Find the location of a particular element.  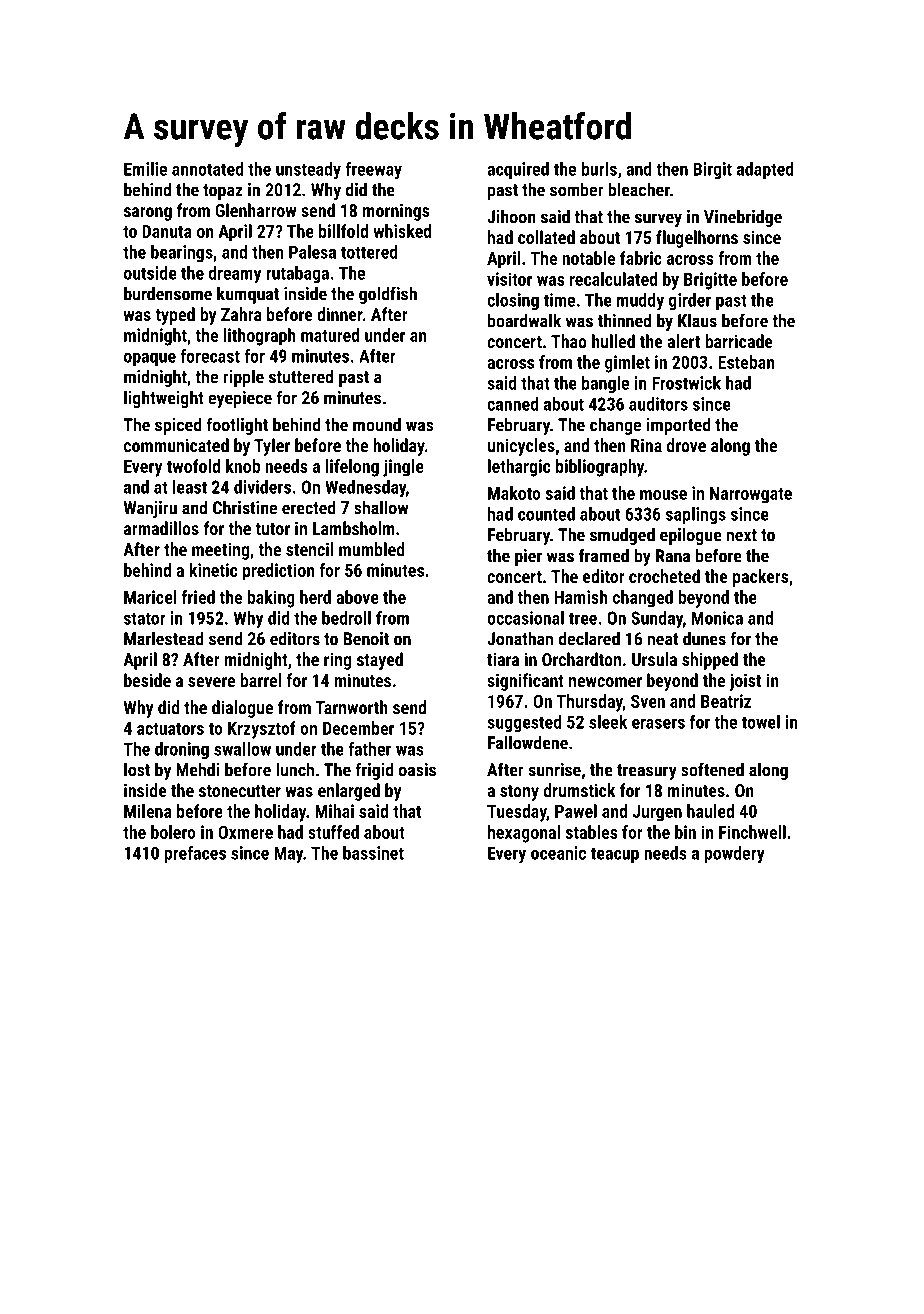

goldfish is located at coordinates (388, 295).
